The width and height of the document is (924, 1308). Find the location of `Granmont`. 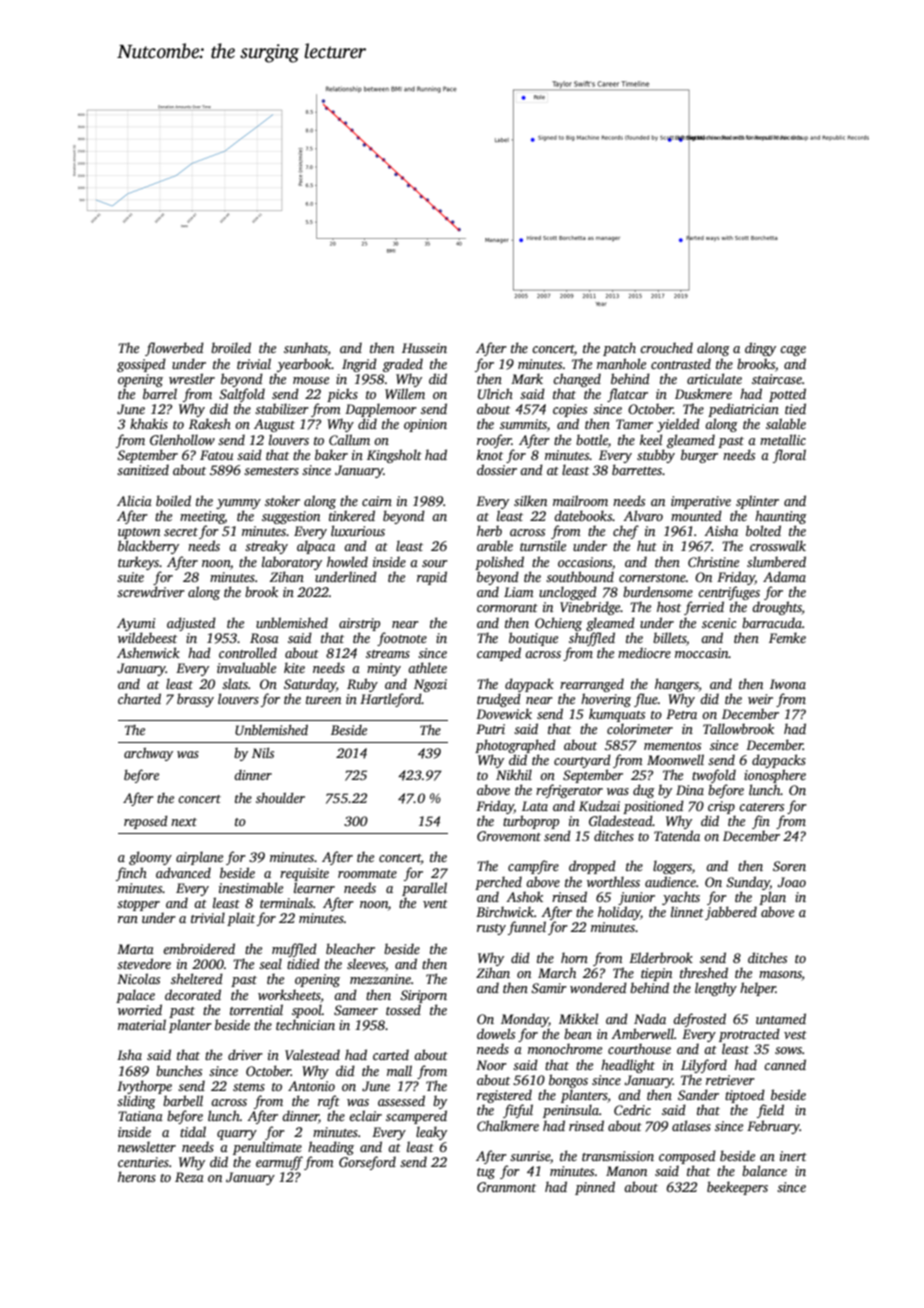

Granmont is located at coordinates (506, 1187).
